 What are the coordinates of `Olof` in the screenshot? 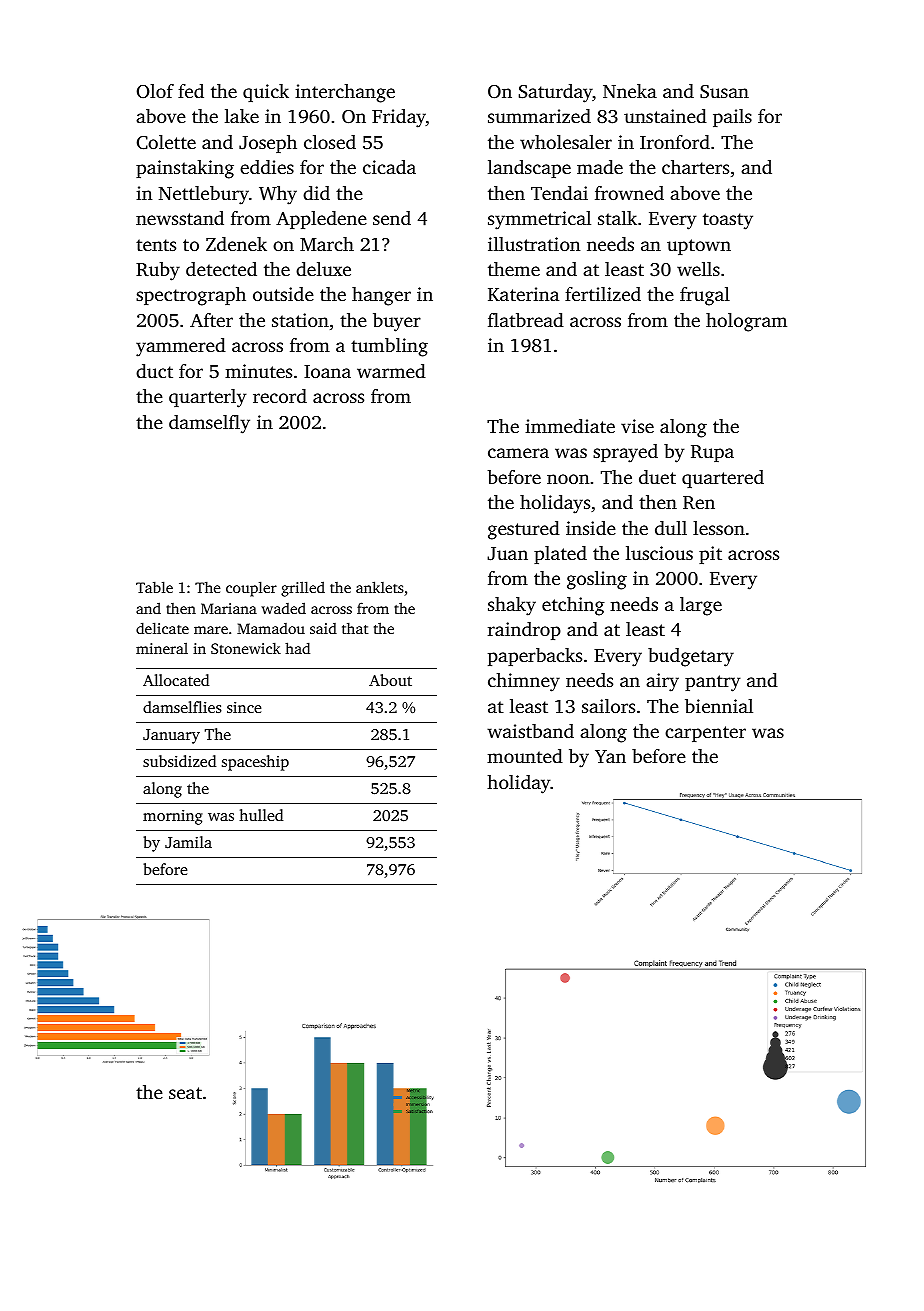 It's located at (155, 91).
